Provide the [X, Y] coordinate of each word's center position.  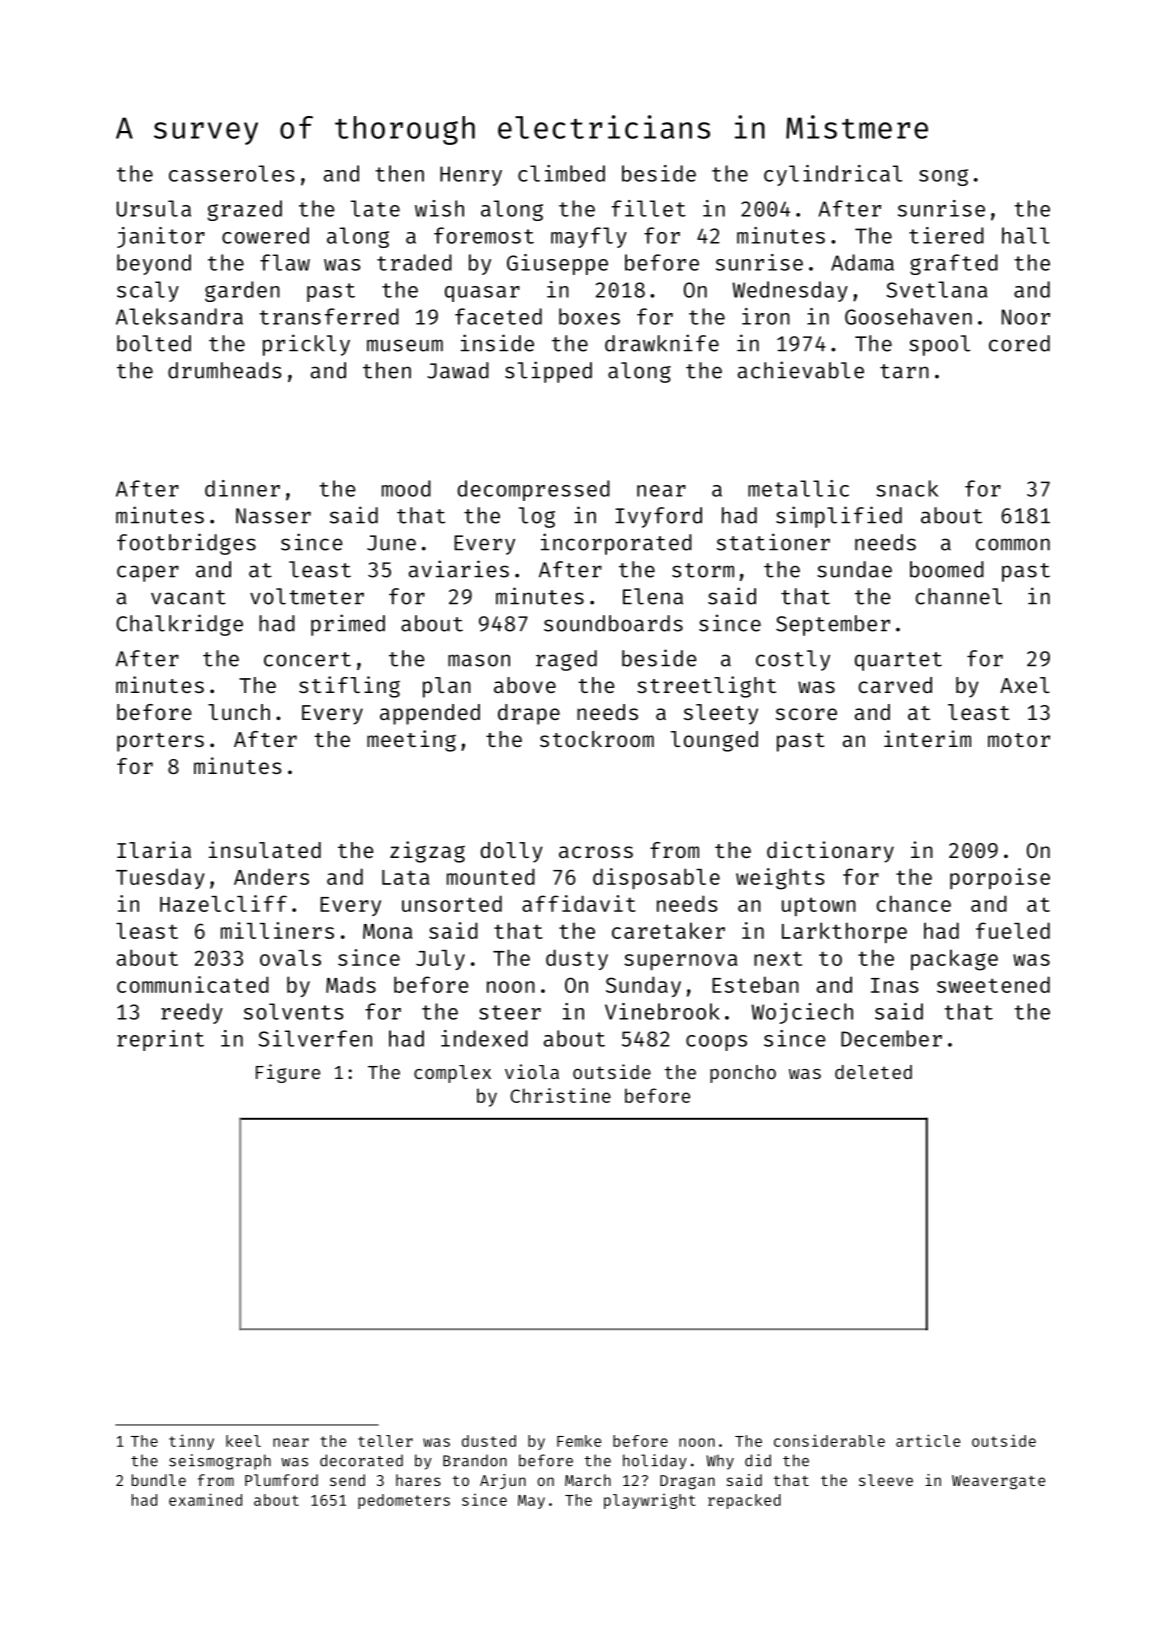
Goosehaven [908, 316]
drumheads [225, 370]
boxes [589, 316]
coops [716, 1043]
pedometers [404, 1501]
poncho [743, 1074]
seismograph [220, 1462]
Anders [271, 876]
